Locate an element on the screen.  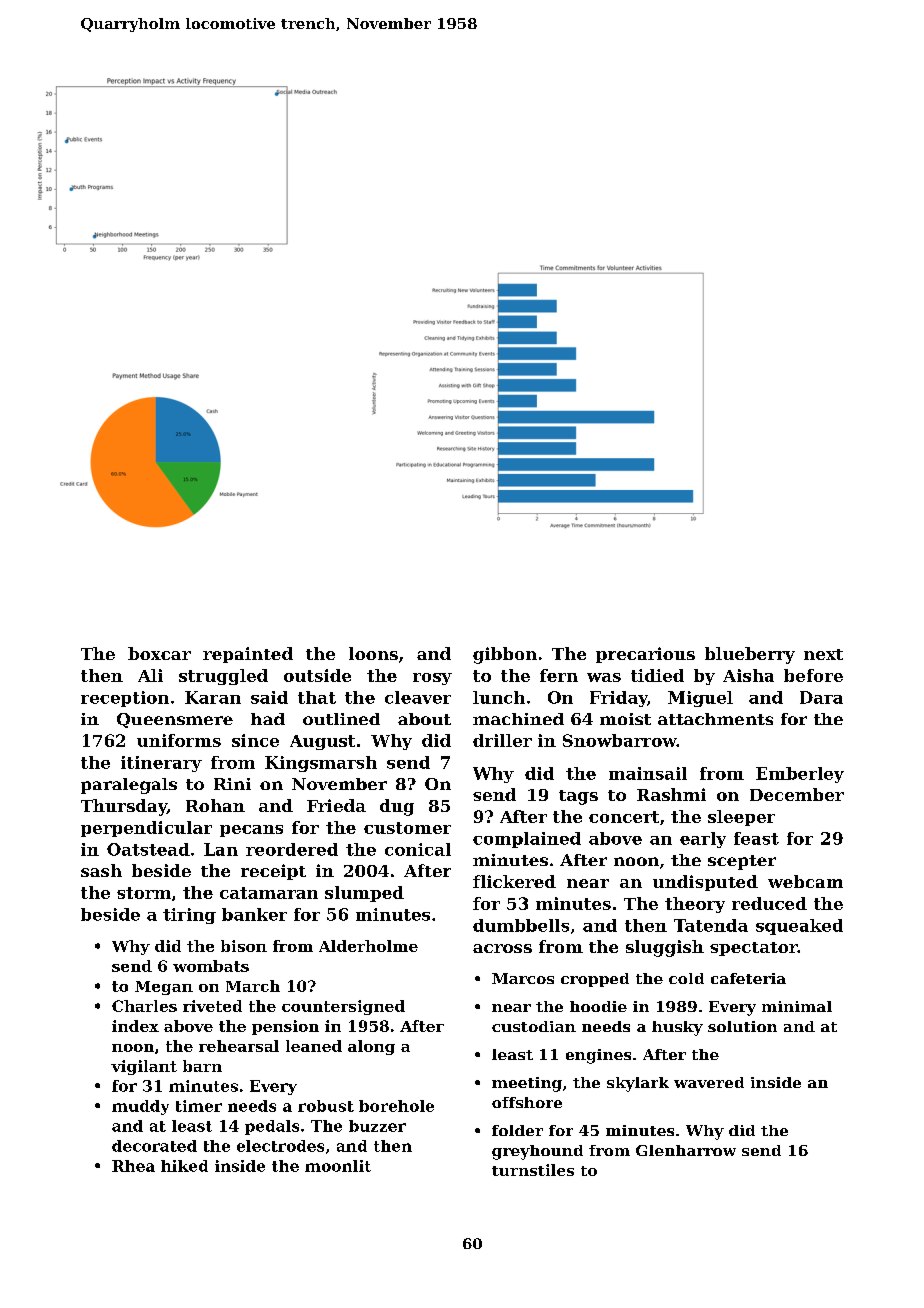
reception is located at coordinates (125, 699).
